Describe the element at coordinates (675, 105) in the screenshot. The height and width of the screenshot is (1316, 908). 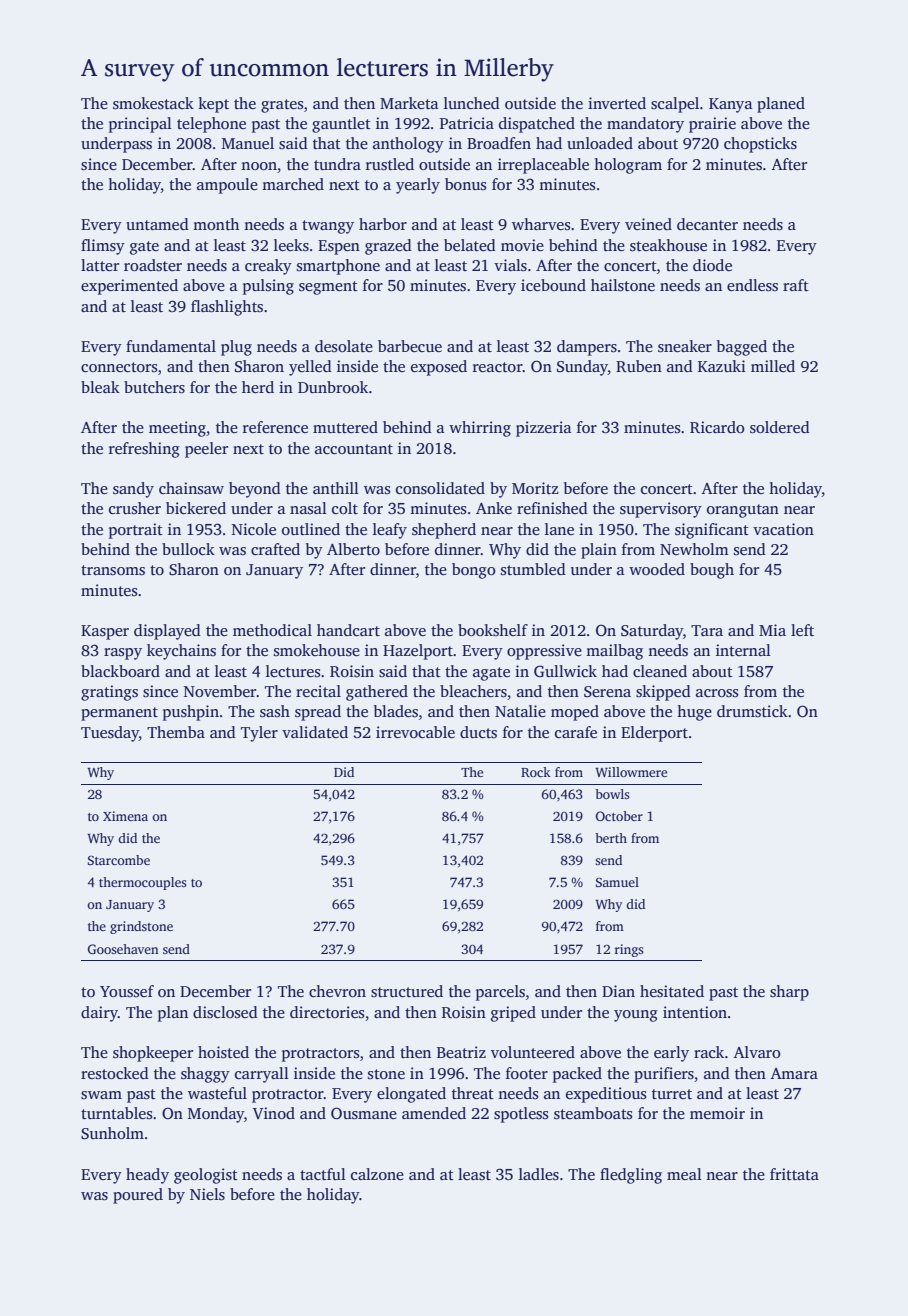
I see `scalpel` at that location.
